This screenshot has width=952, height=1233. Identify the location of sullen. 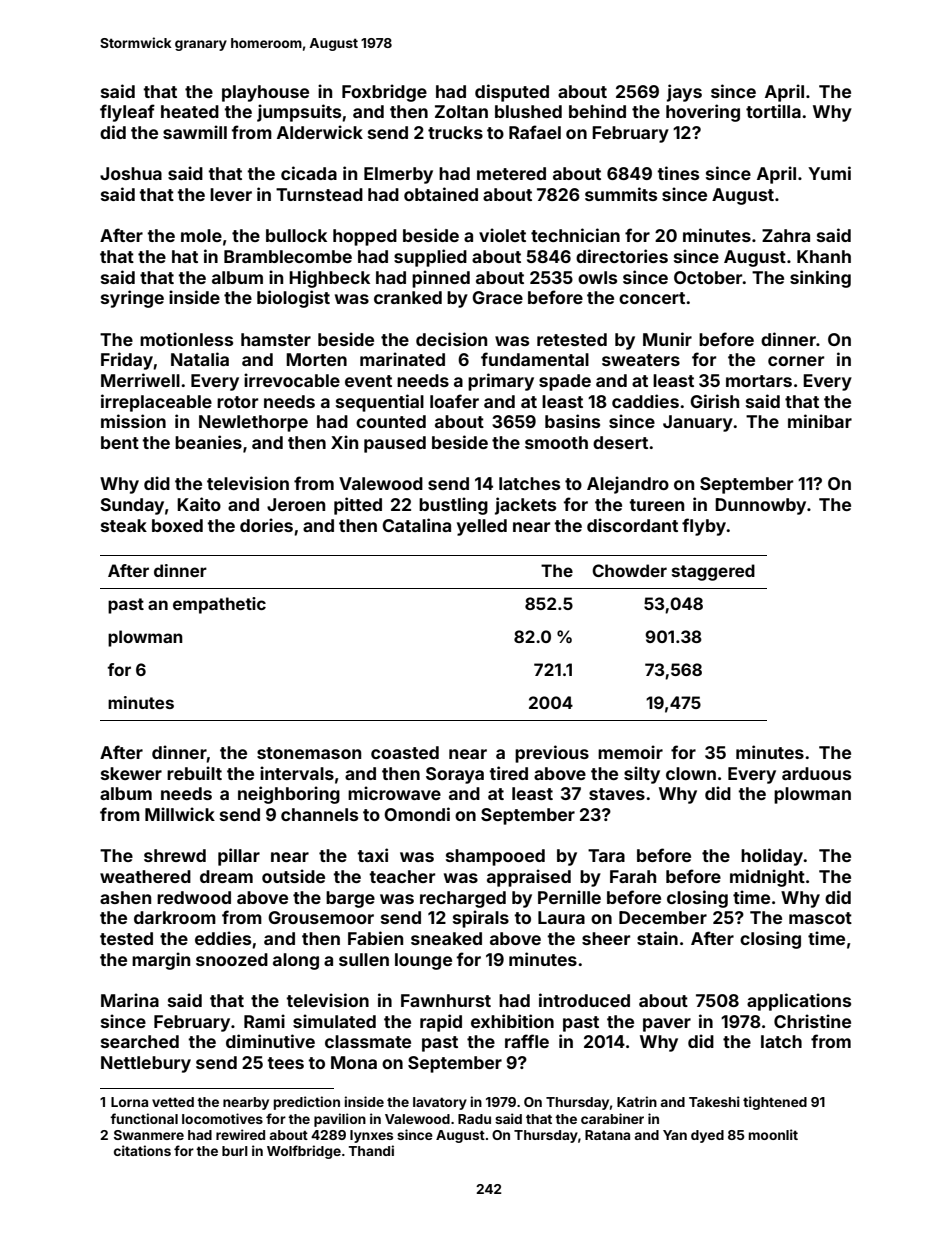
(364, 959).
